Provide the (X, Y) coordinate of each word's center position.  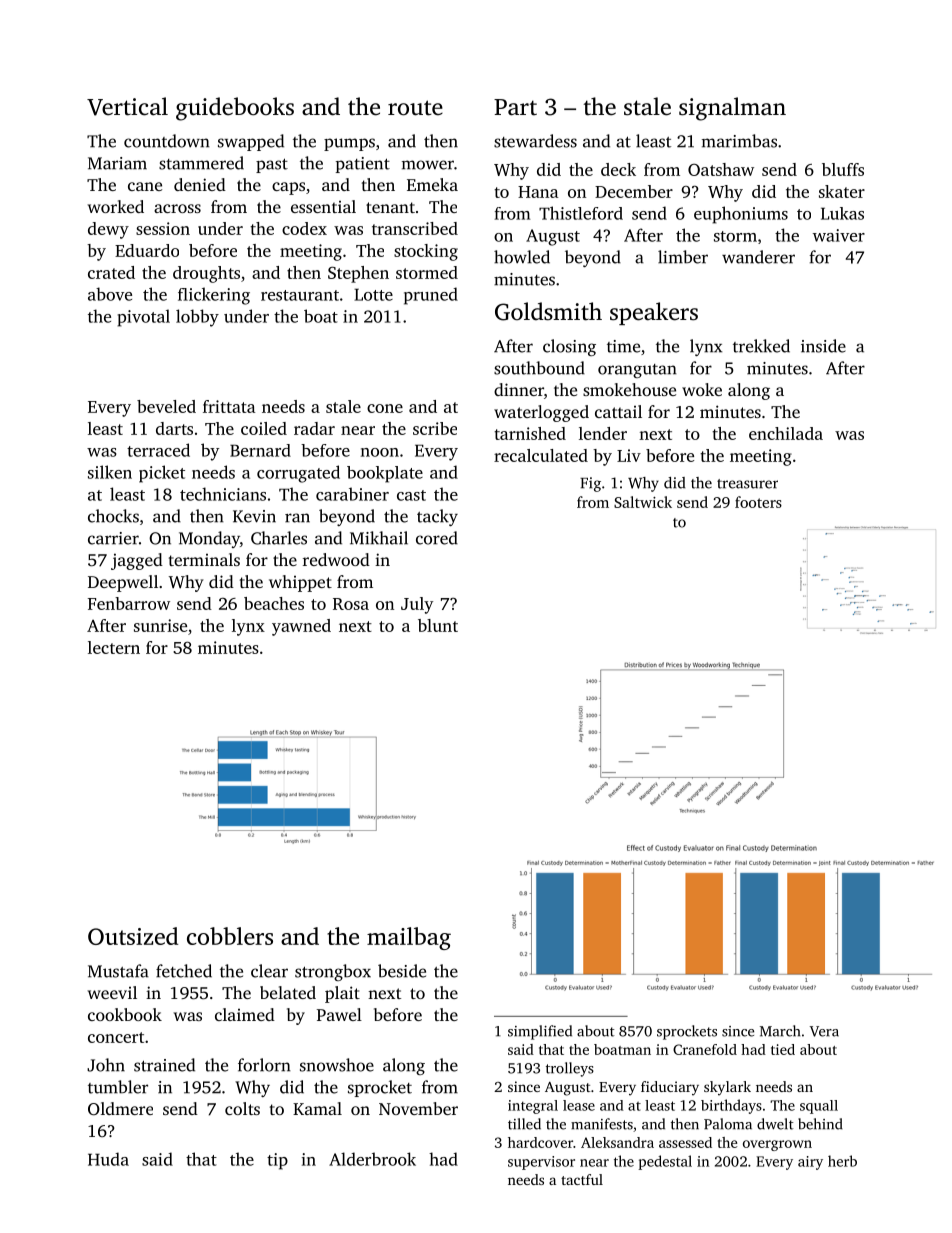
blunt (438, 625)
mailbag (409, 938)
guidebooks (235, 109)
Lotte (373, 294)
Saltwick (643, 502)
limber (683, 257)
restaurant (300, 295)
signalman (732, 109)
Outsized (133, 936)
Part (515, 107)
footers (758, 502)
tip (277, 1161)
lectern (114, 647)
